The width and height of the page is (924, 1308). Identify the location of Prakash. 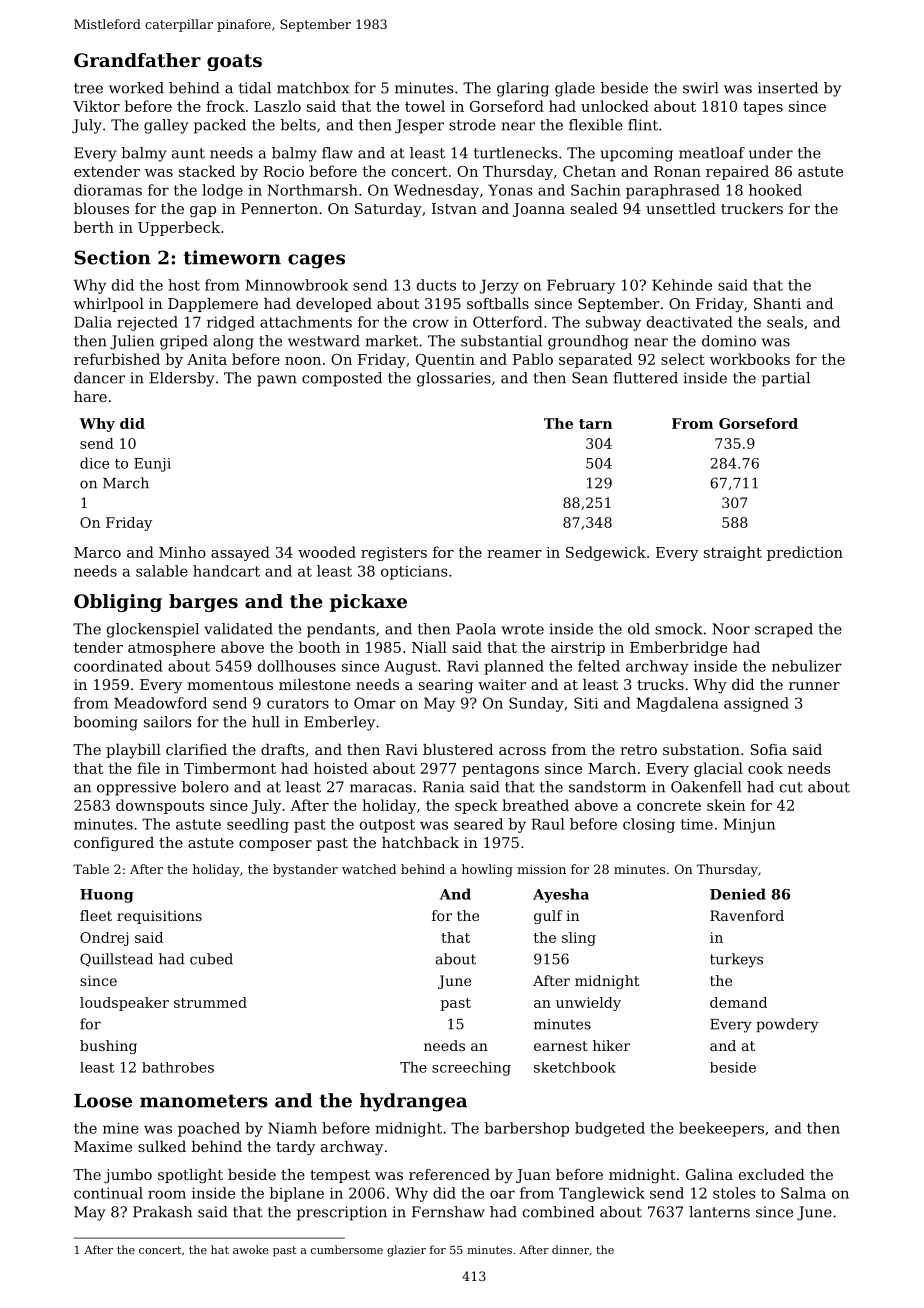
(162, 1212).
